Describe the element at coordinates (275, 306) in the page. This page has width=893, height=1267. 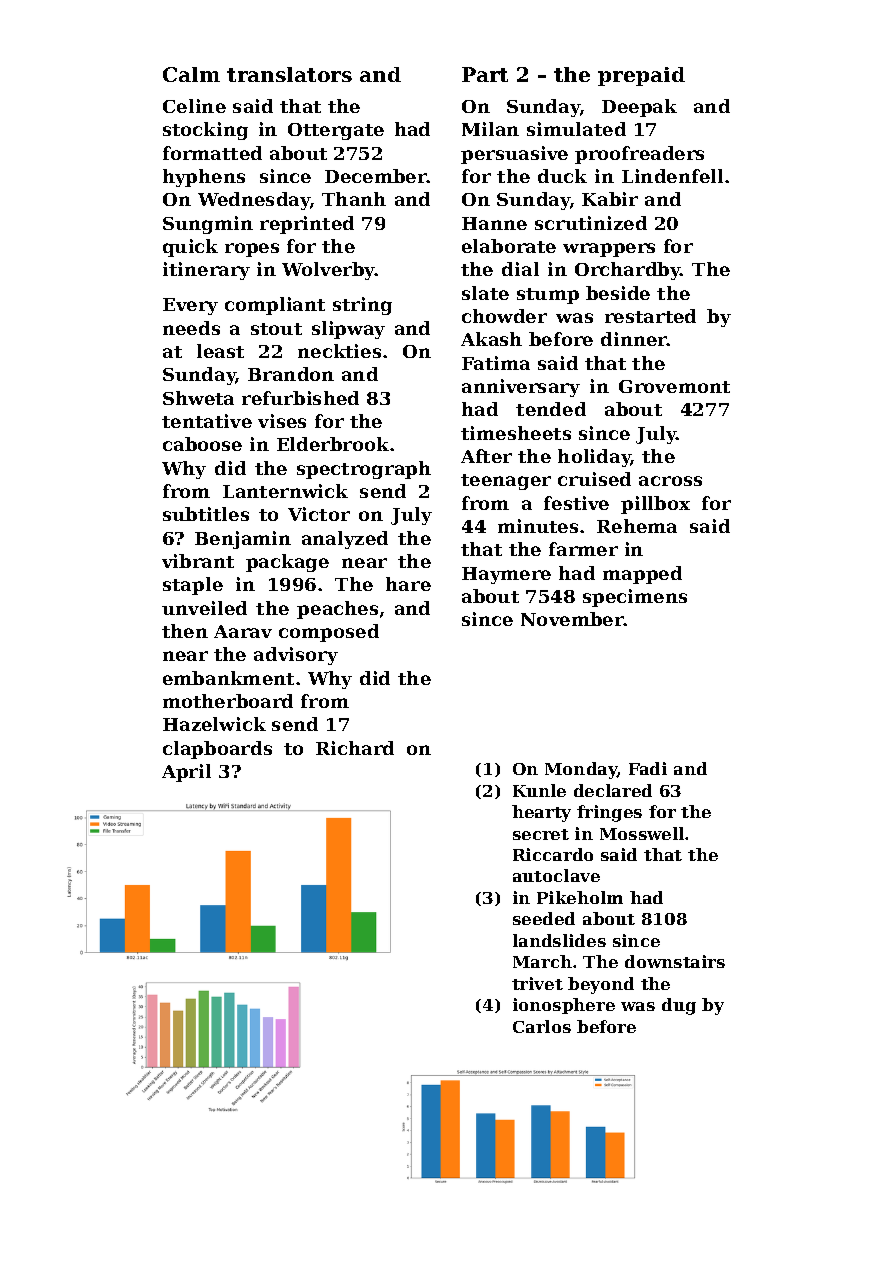
I see `compliant` at that location.
